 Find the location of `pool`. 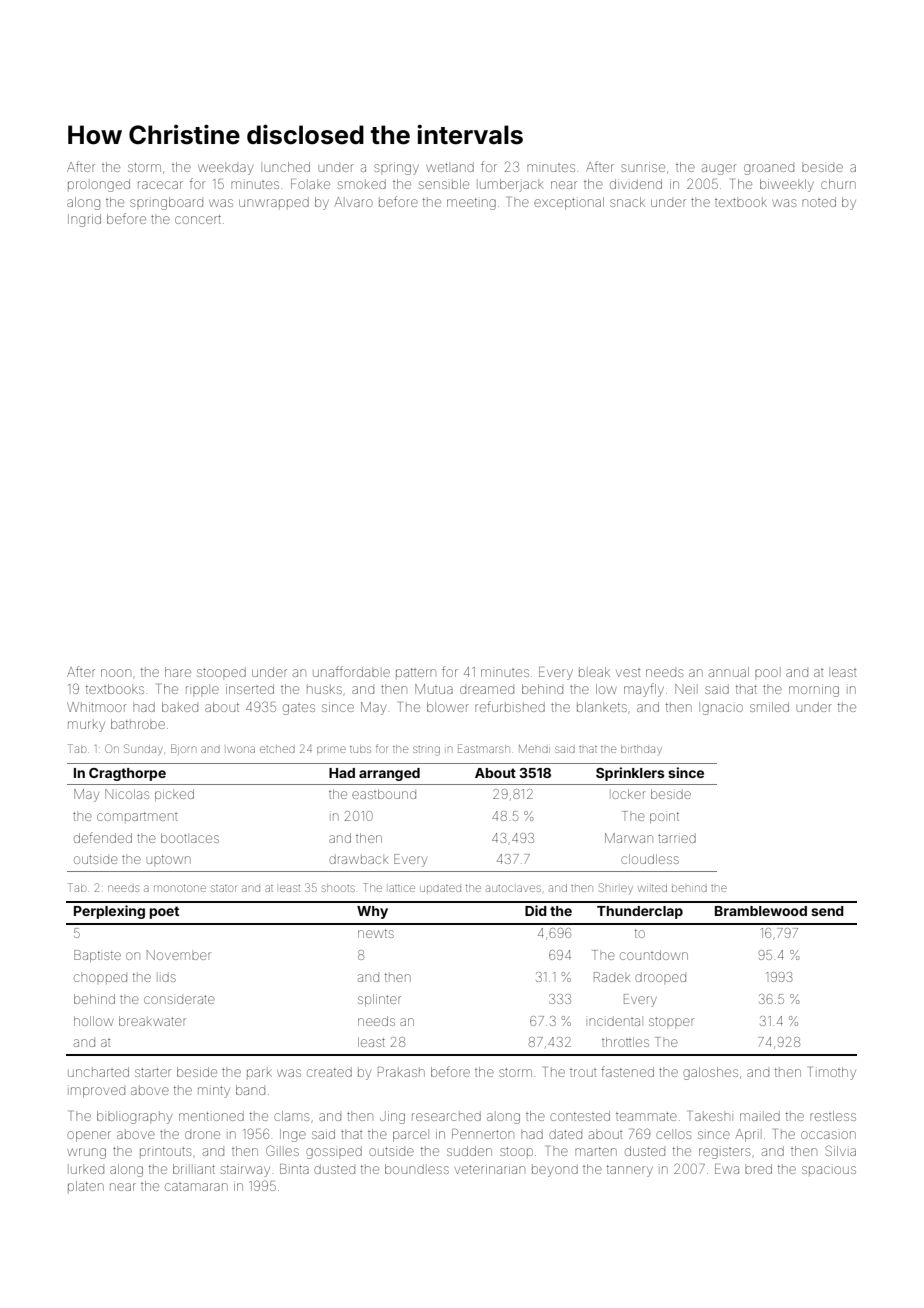

pool is located at coordinates (766, 673).
